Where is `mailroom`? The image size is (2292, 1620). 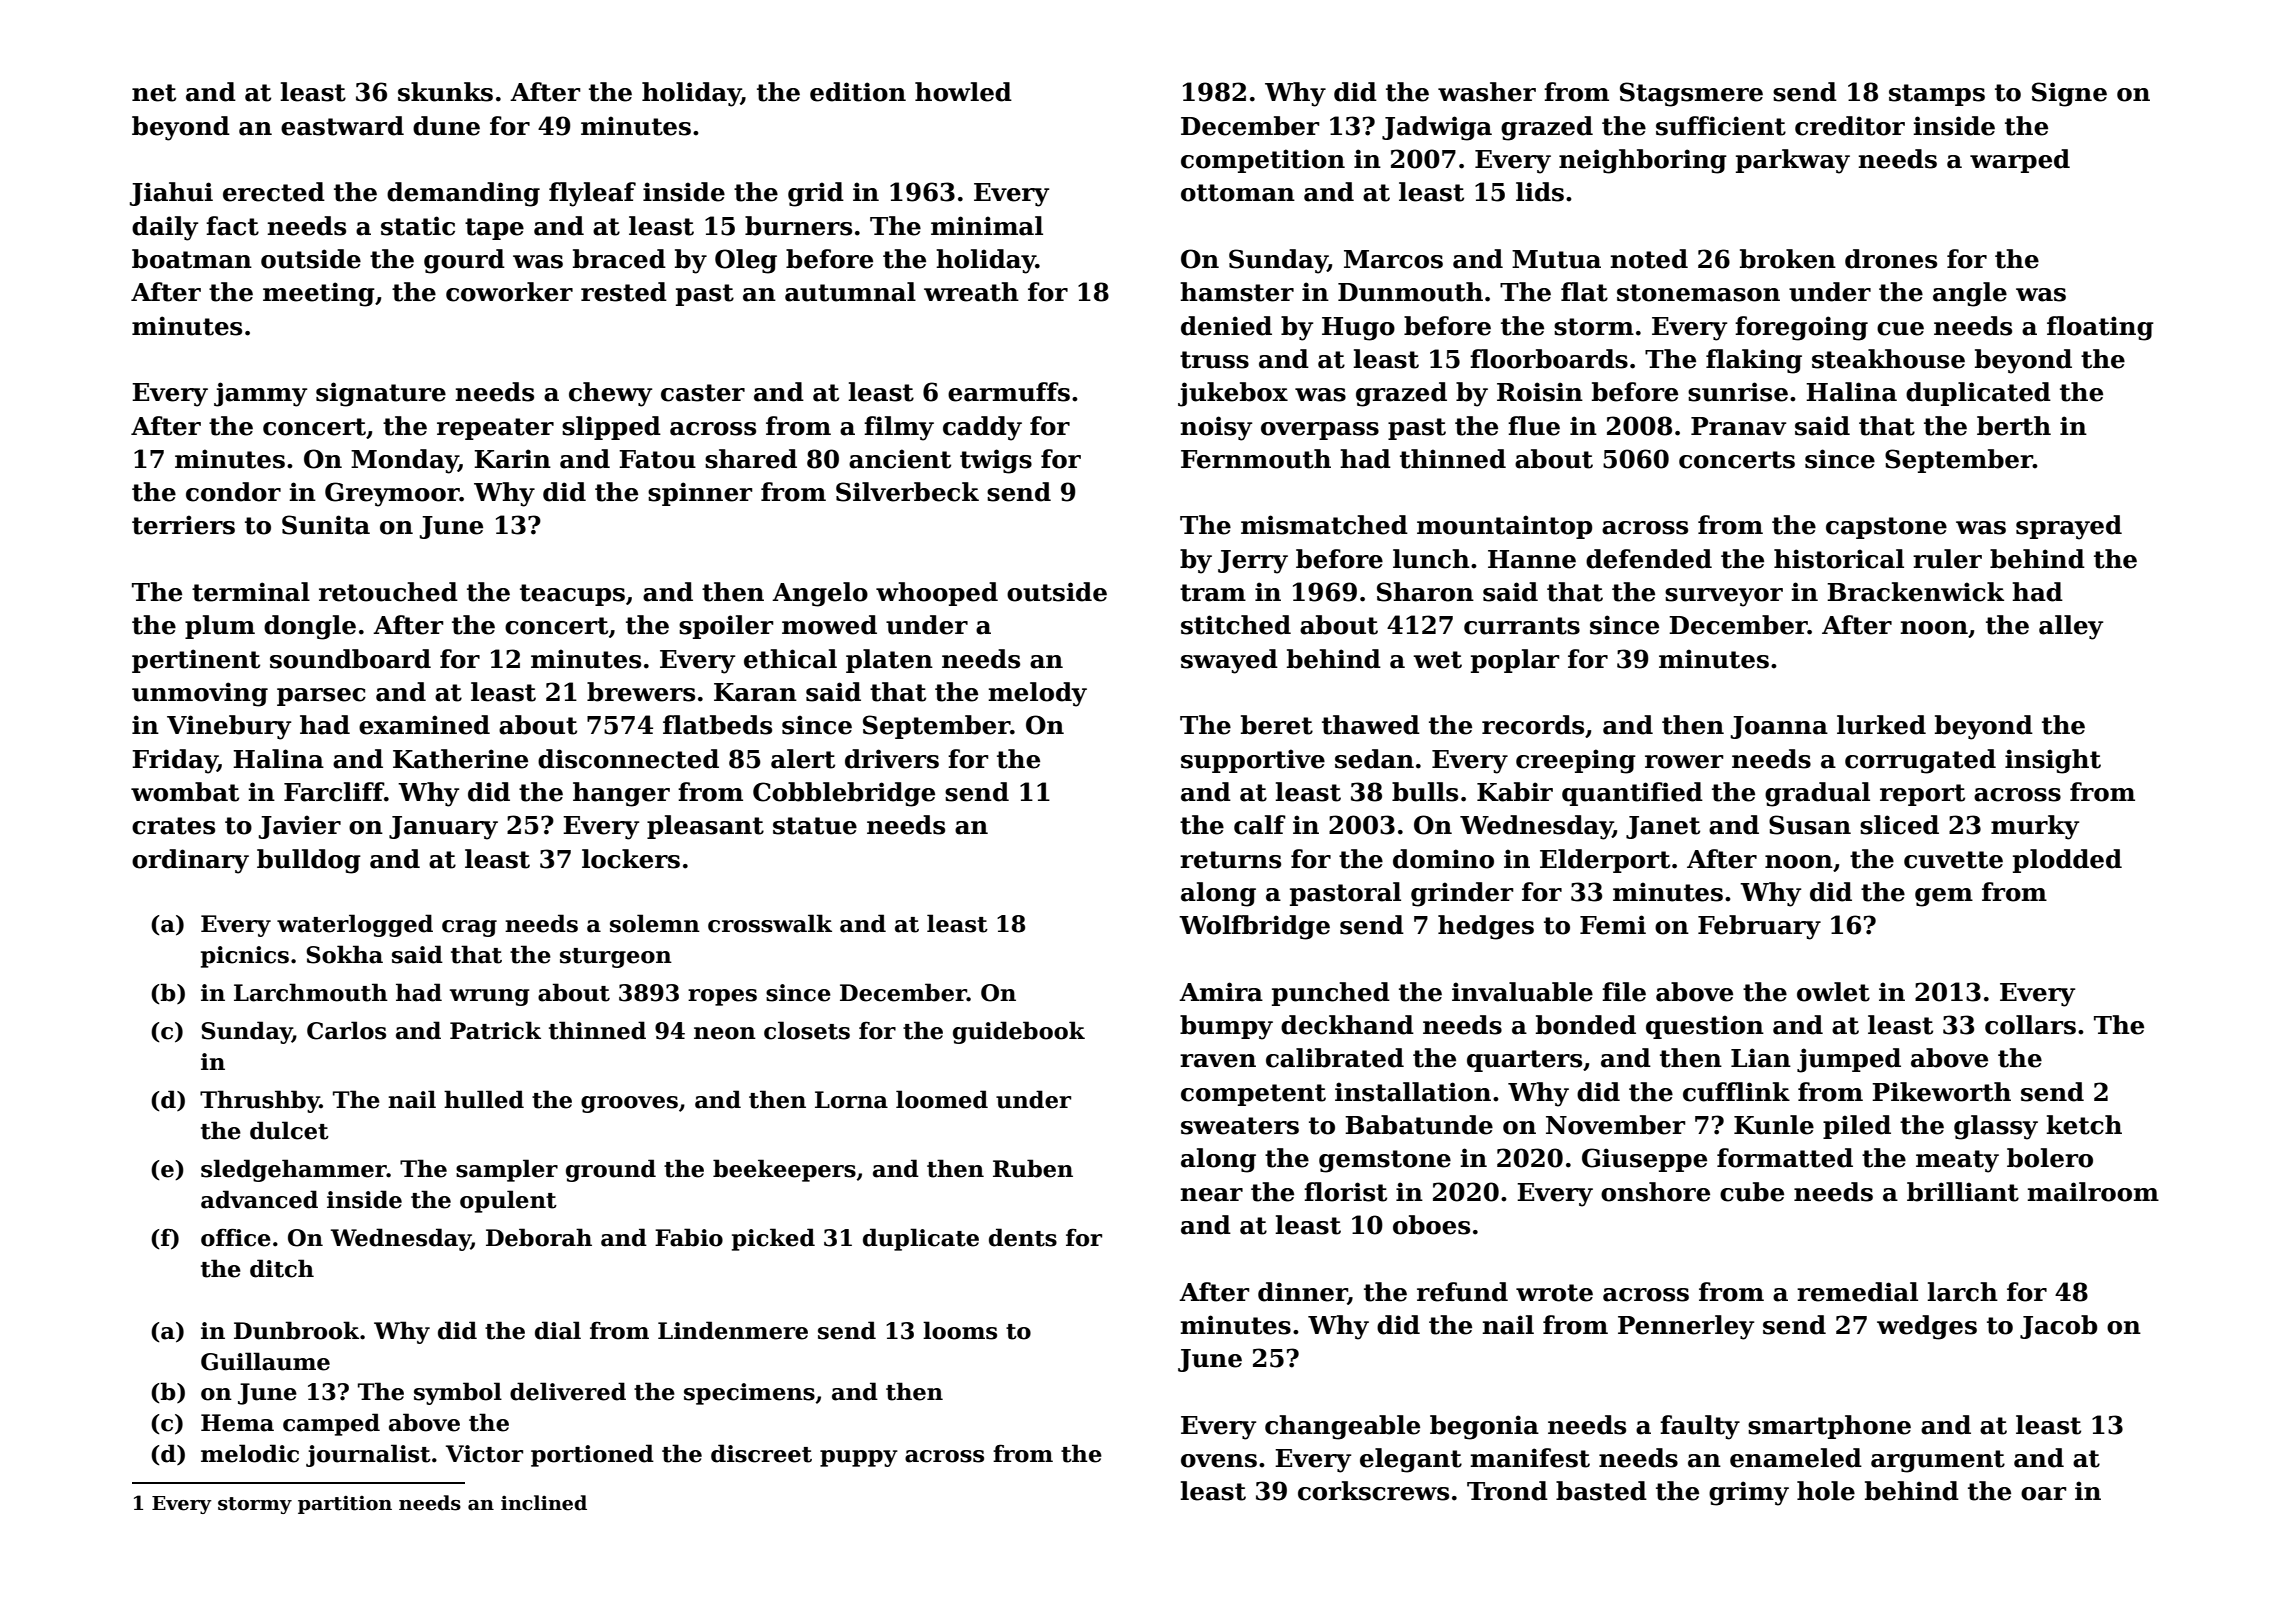
mailroom is located at coordinates (2093, 1192).
